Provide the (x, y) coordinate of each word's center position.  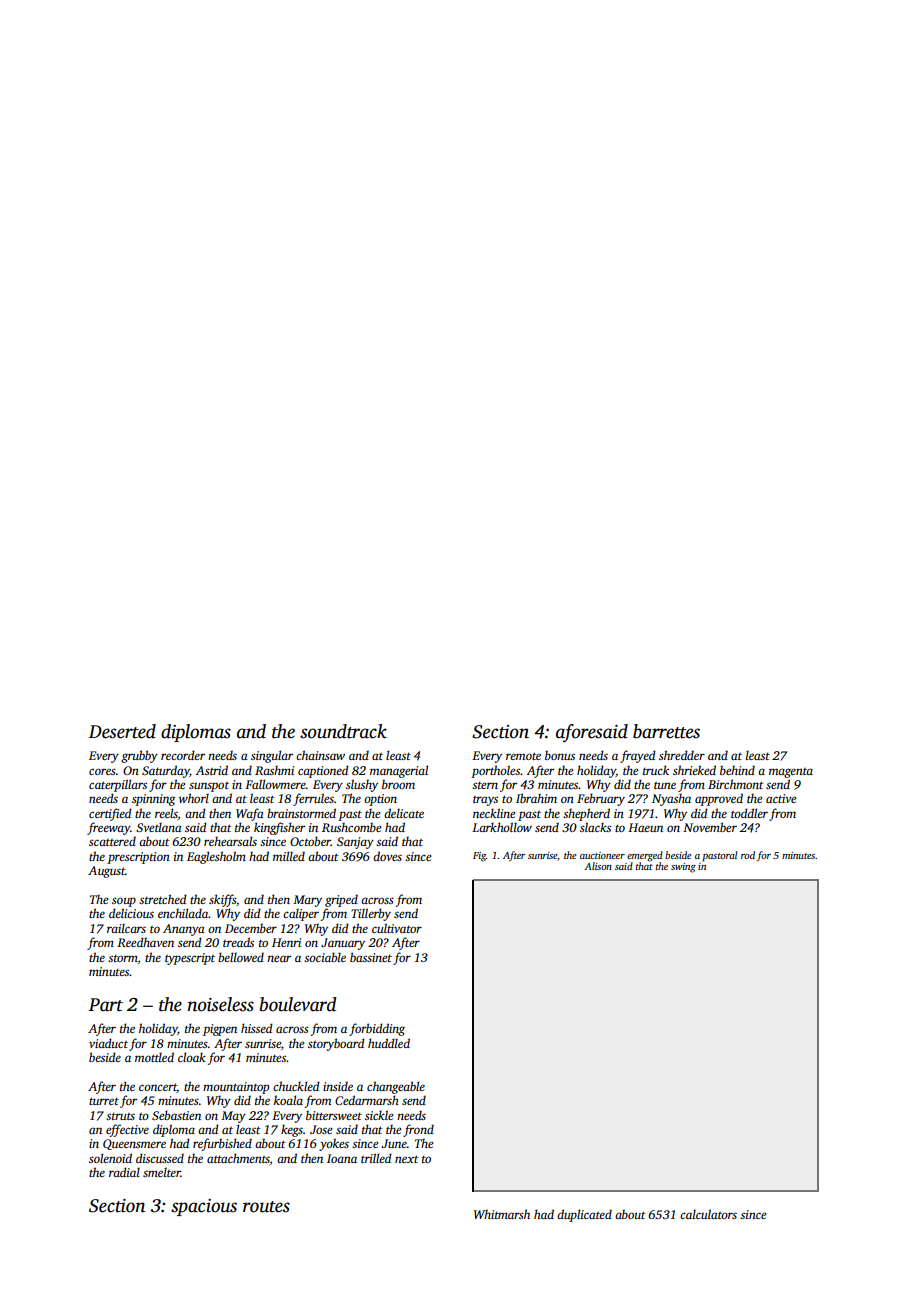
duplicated (584, 1215)
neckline (494, 813)
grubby (139, 756)
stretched (163, 899)
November (710, 827)
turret (104, 1101)
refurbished (222, 1144)
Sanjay (355, 843)
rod (748, 855)
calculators (708, 1214)
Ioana (342, 1158)
